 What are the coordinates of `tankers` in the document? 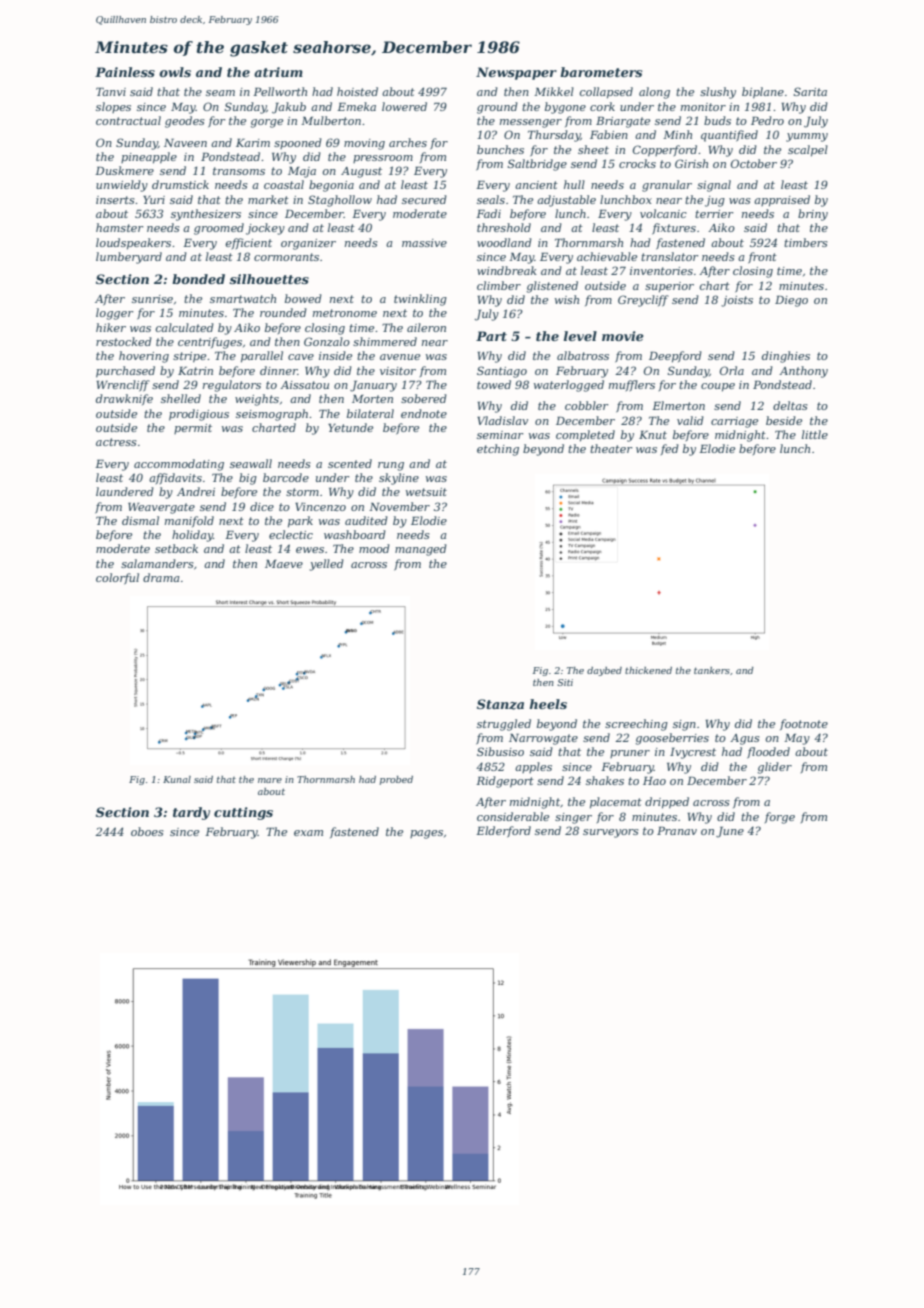 It's located at (712, 670).
